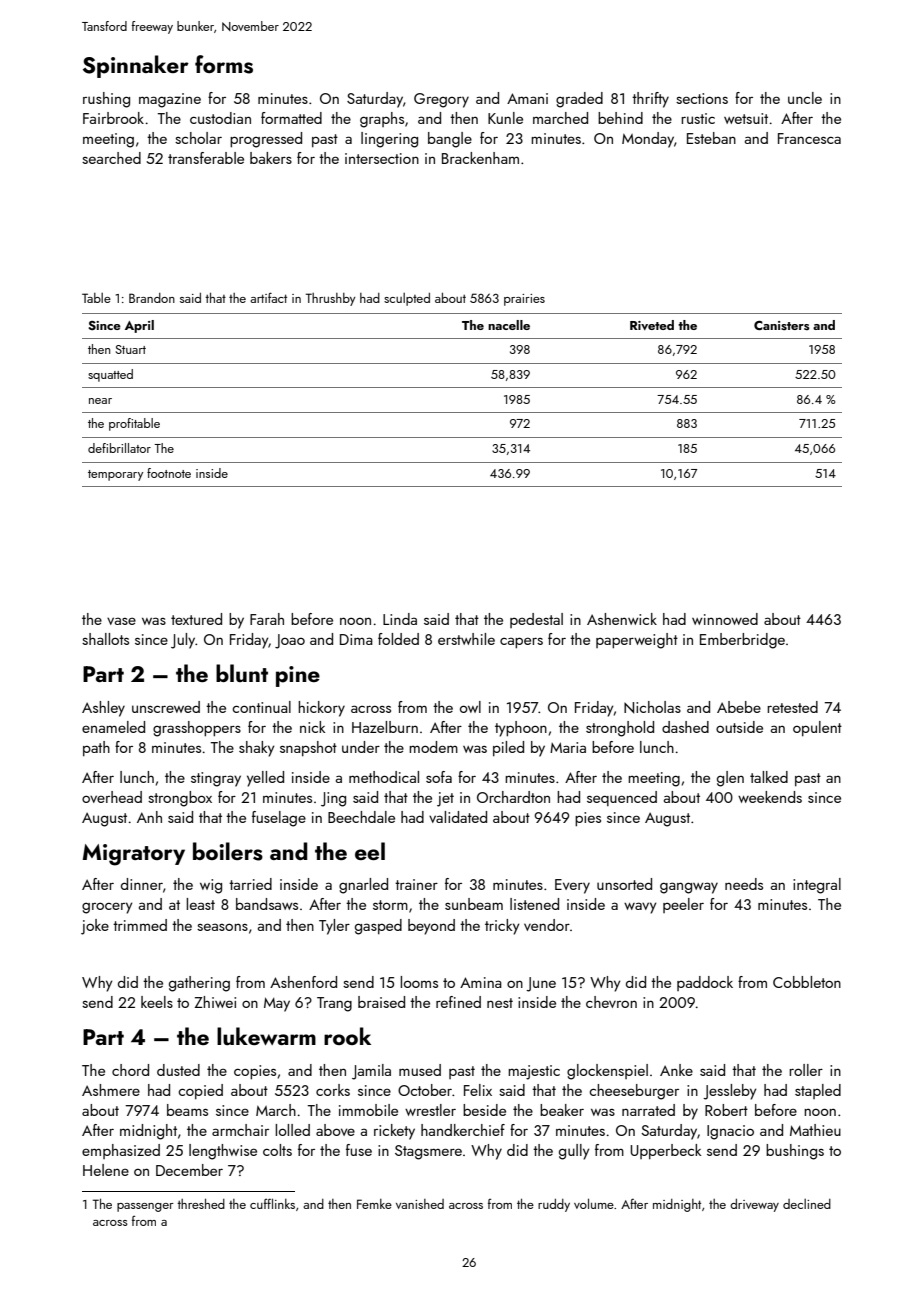 This page has height=1308, width=924. I want to click on Riveted, so click(652, 325).
